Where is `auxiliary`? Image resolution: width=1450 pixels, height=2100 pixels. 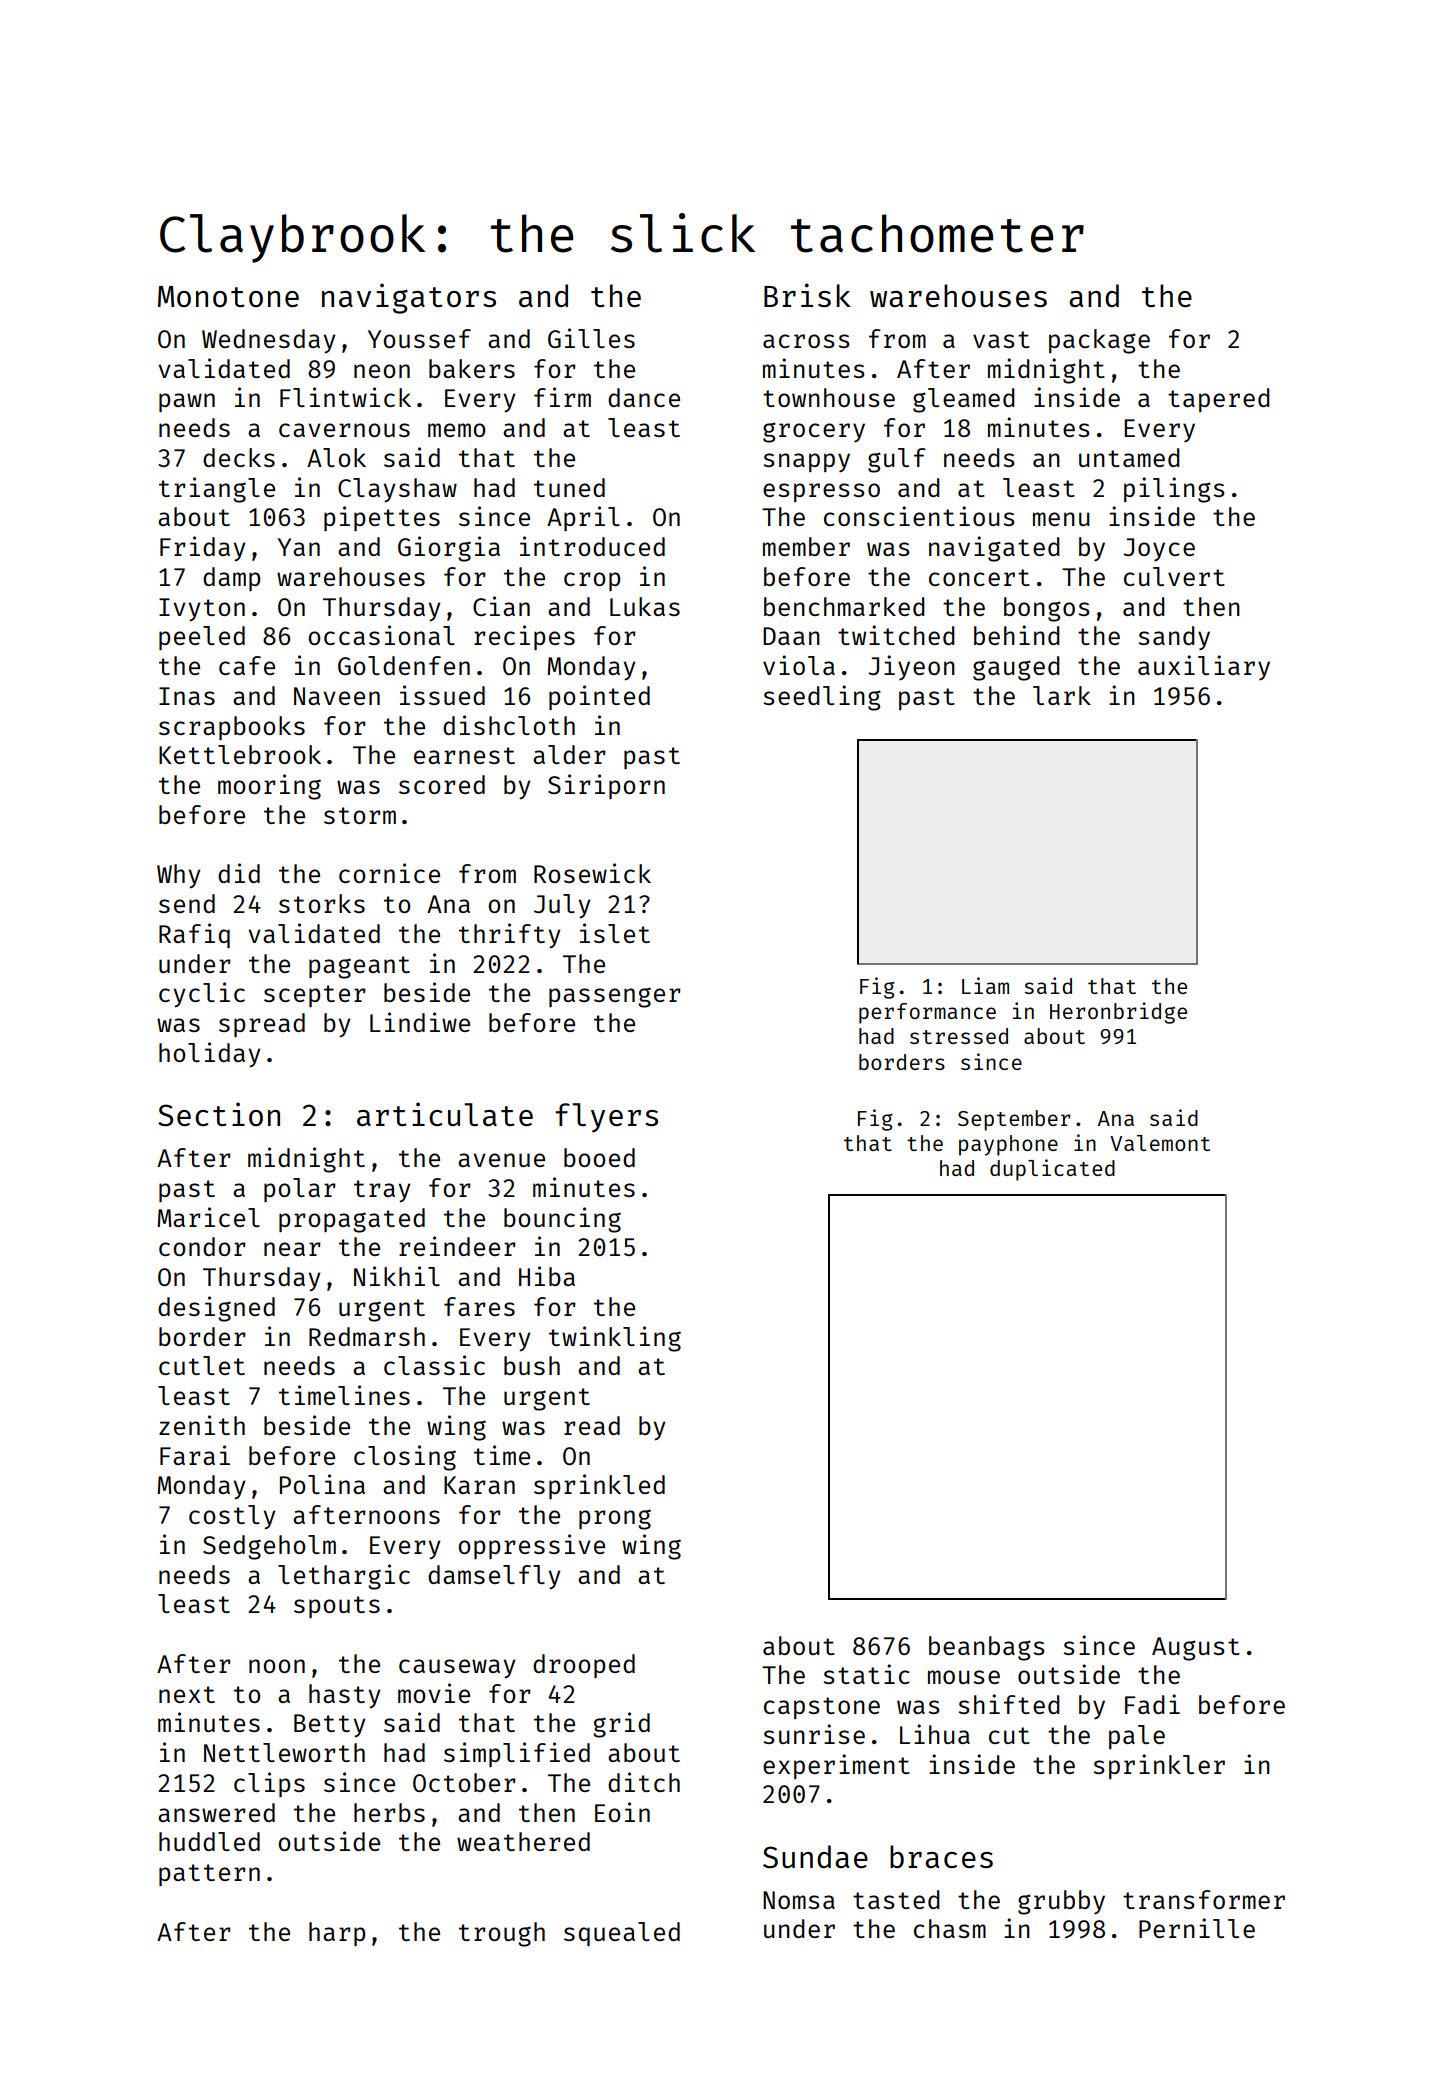 auxiliary is located at coordinates (1204, 668).
